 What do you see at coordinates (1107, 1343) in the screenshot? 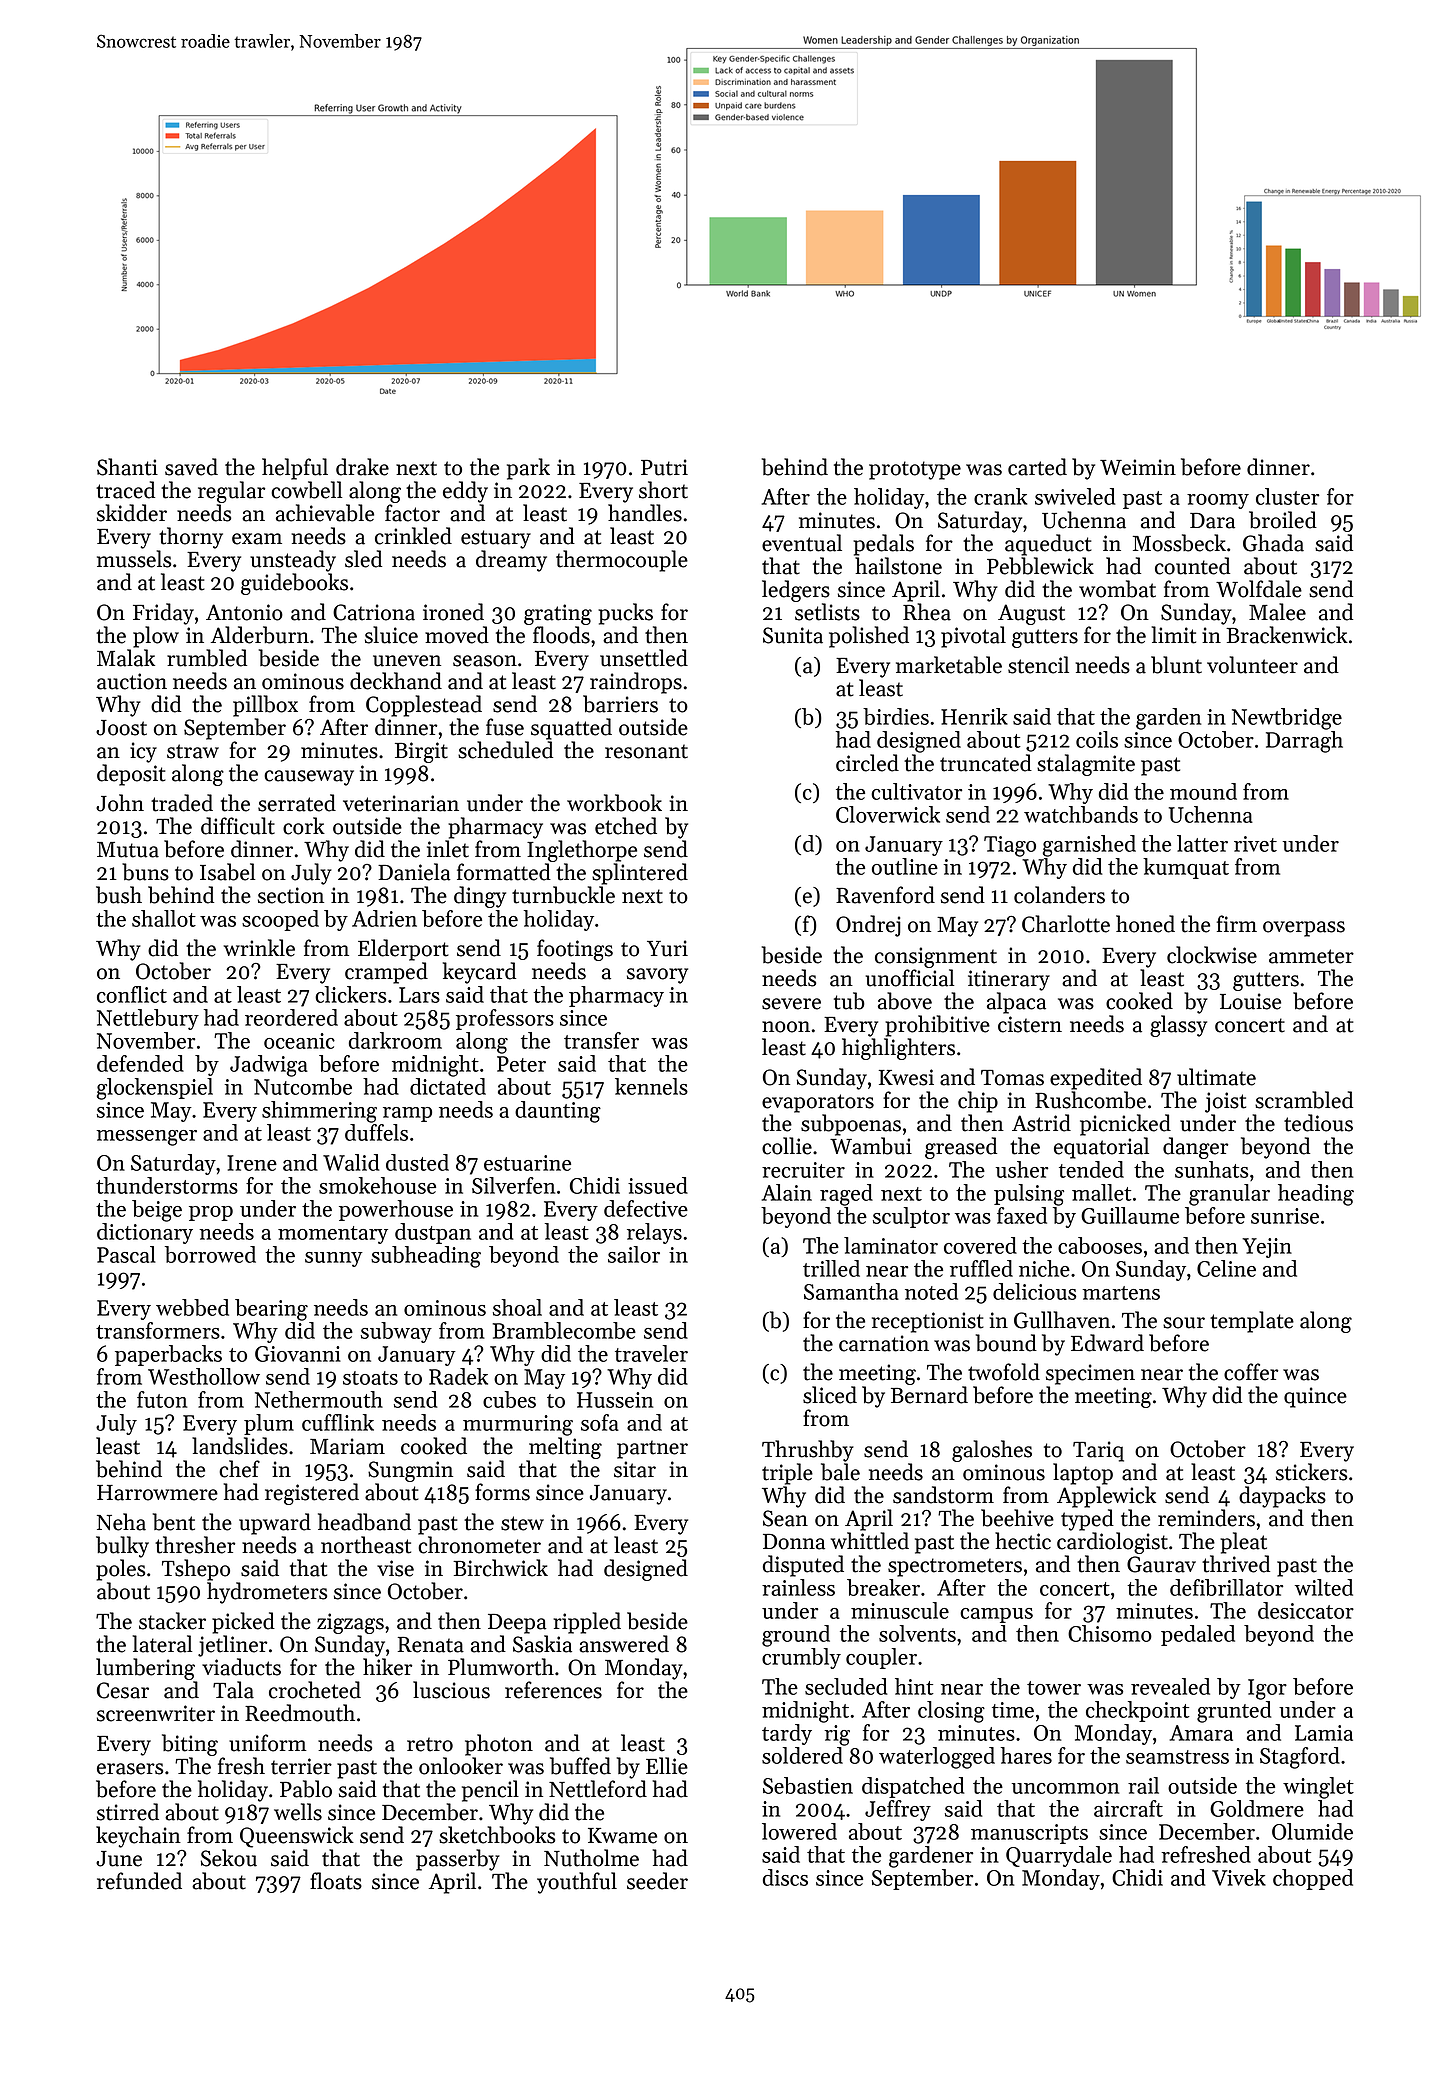
I see `Edward` at bounding box center [1107, 1343].
